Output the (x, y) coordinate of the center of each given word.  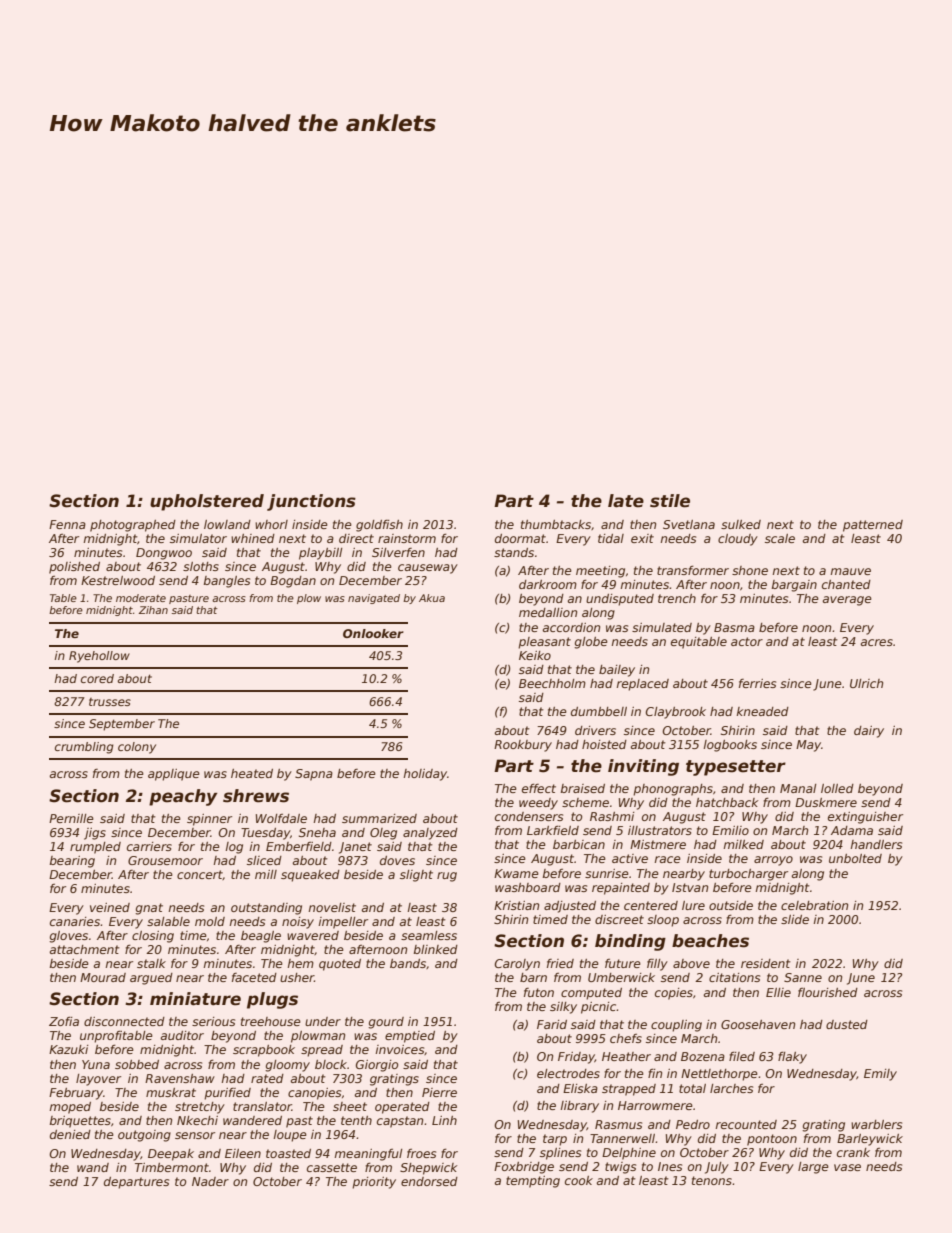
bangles (227, 582)
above (691, 963)
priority (374, 1183)
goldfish (379, 526)
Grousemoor (165, 860)
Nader (210, 1181)
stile (670, 501)
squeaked (310, 876)
